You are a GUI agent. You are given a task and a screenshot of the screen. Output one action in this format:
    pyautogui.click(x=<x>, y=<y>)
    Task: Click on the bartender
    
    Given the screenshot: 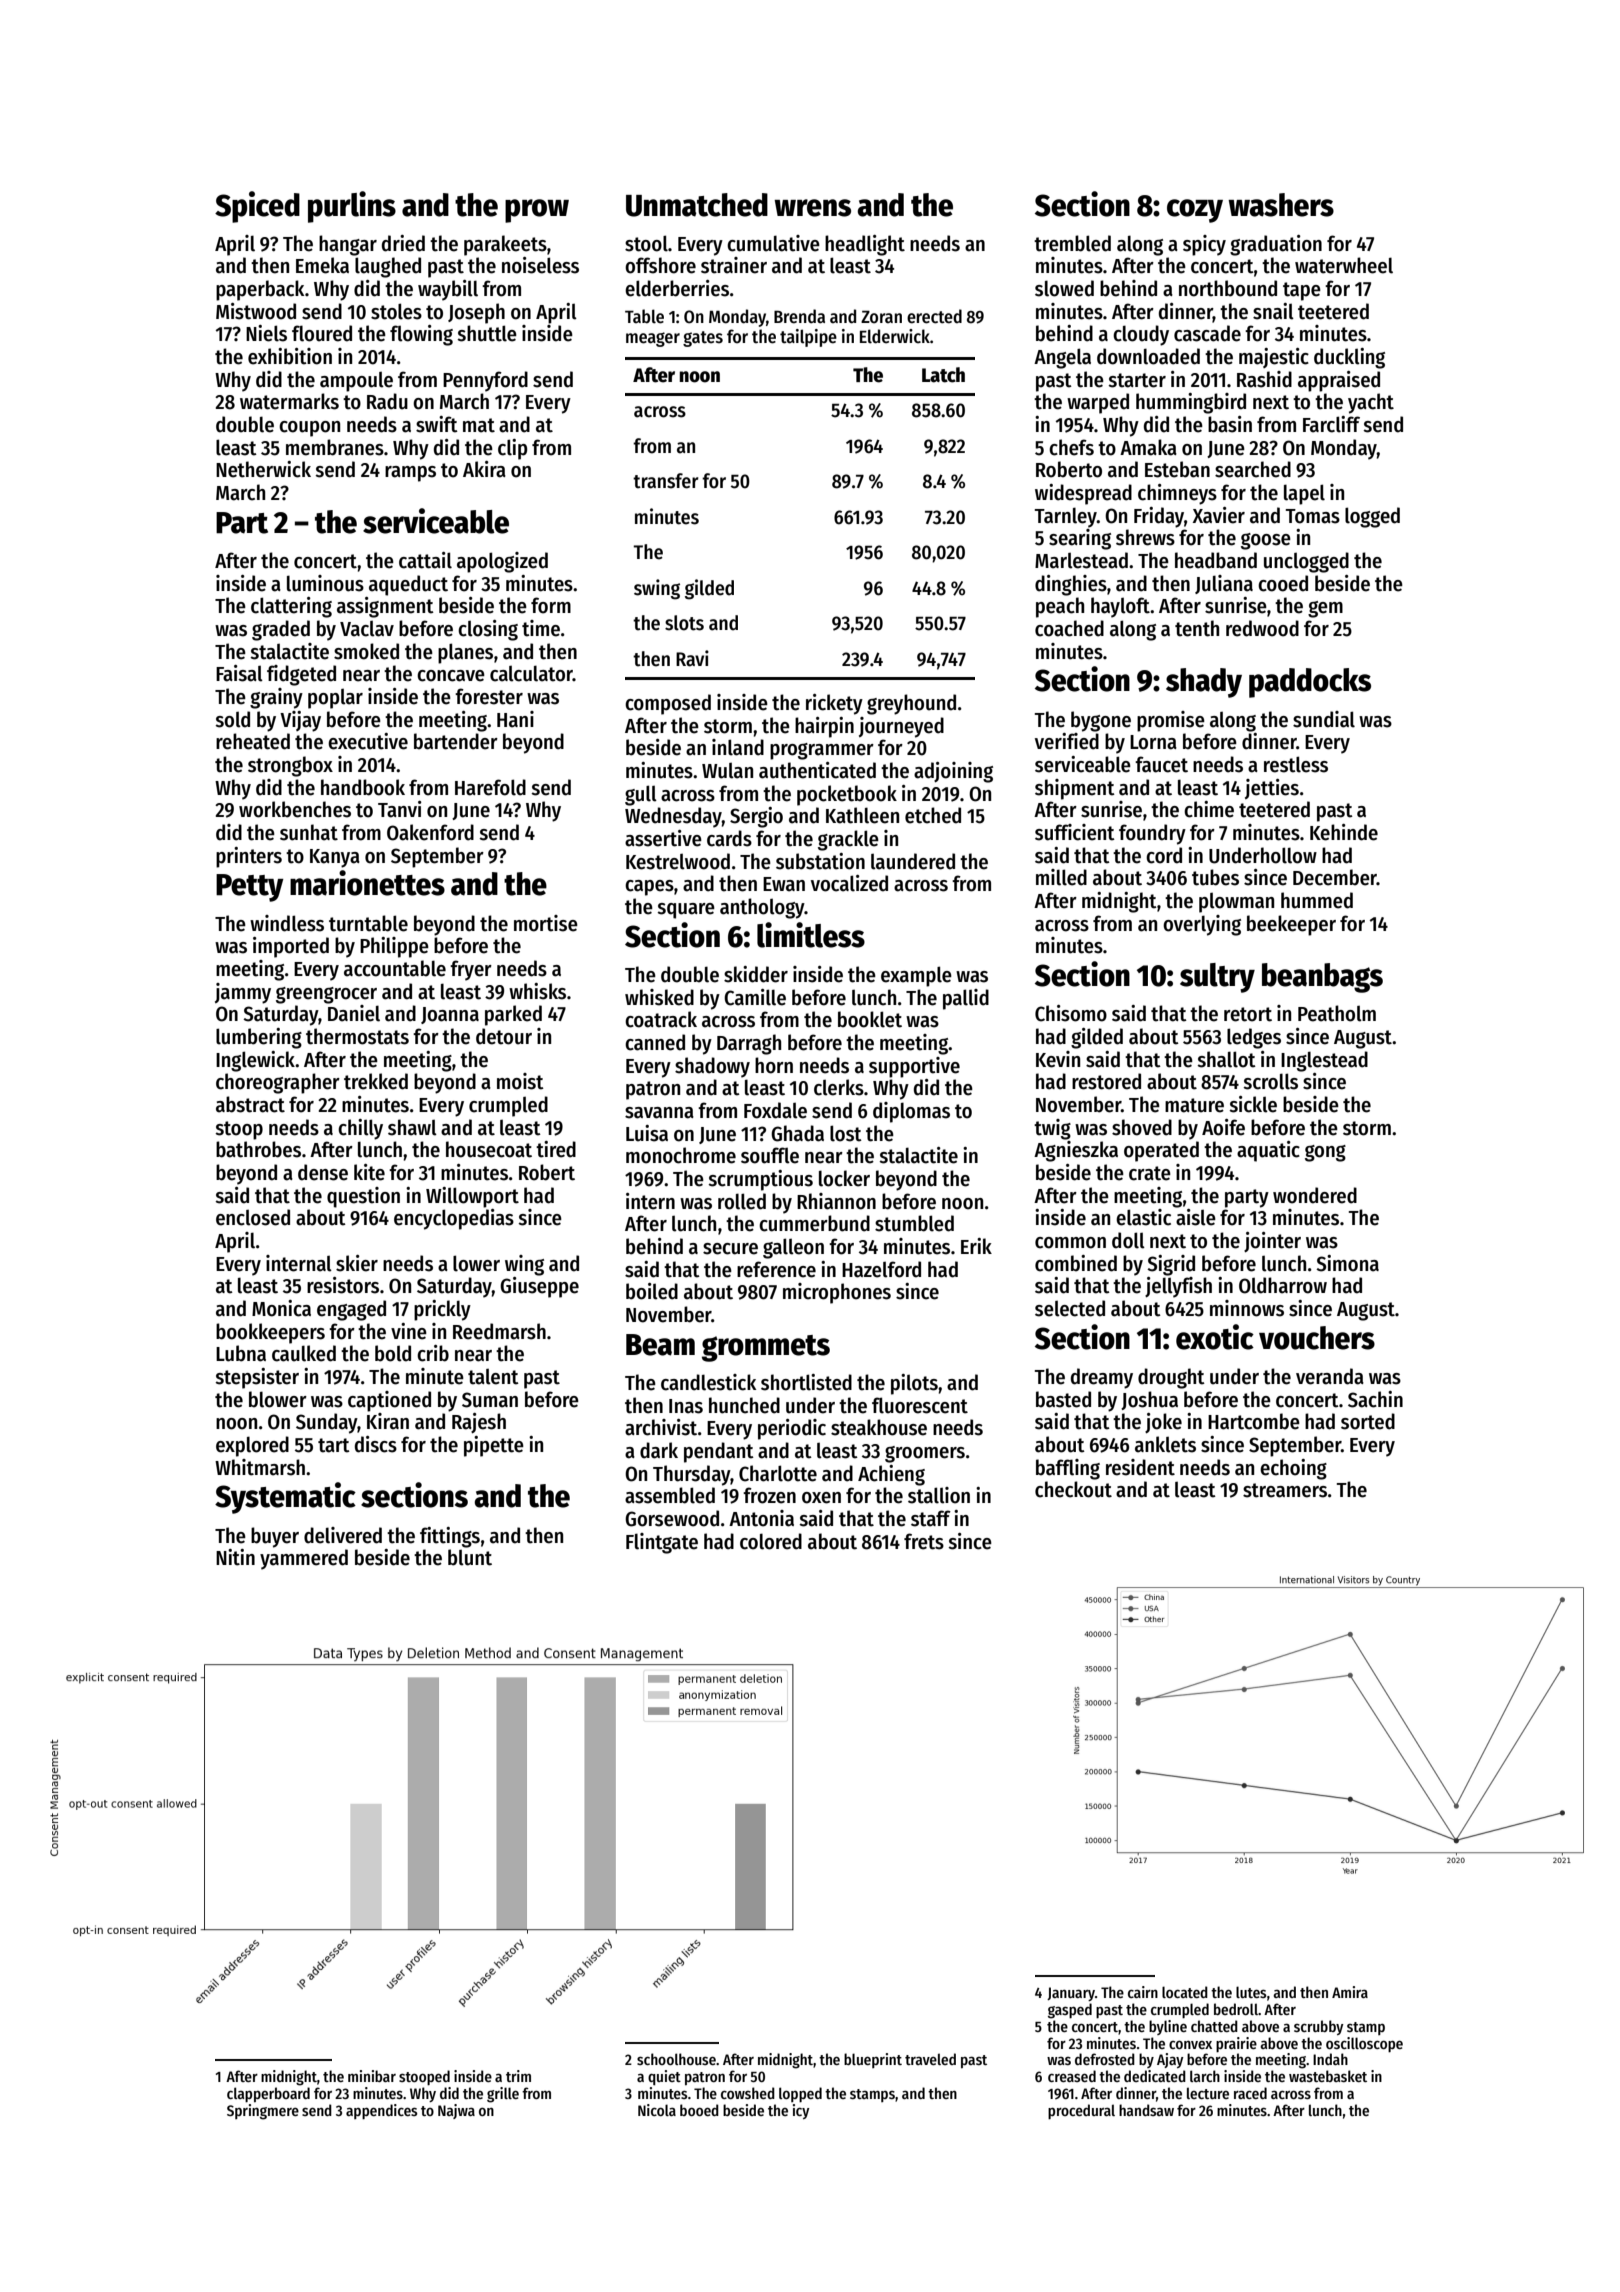 What is the action you would take?
    pyautogui.click(x=456, y=741)
